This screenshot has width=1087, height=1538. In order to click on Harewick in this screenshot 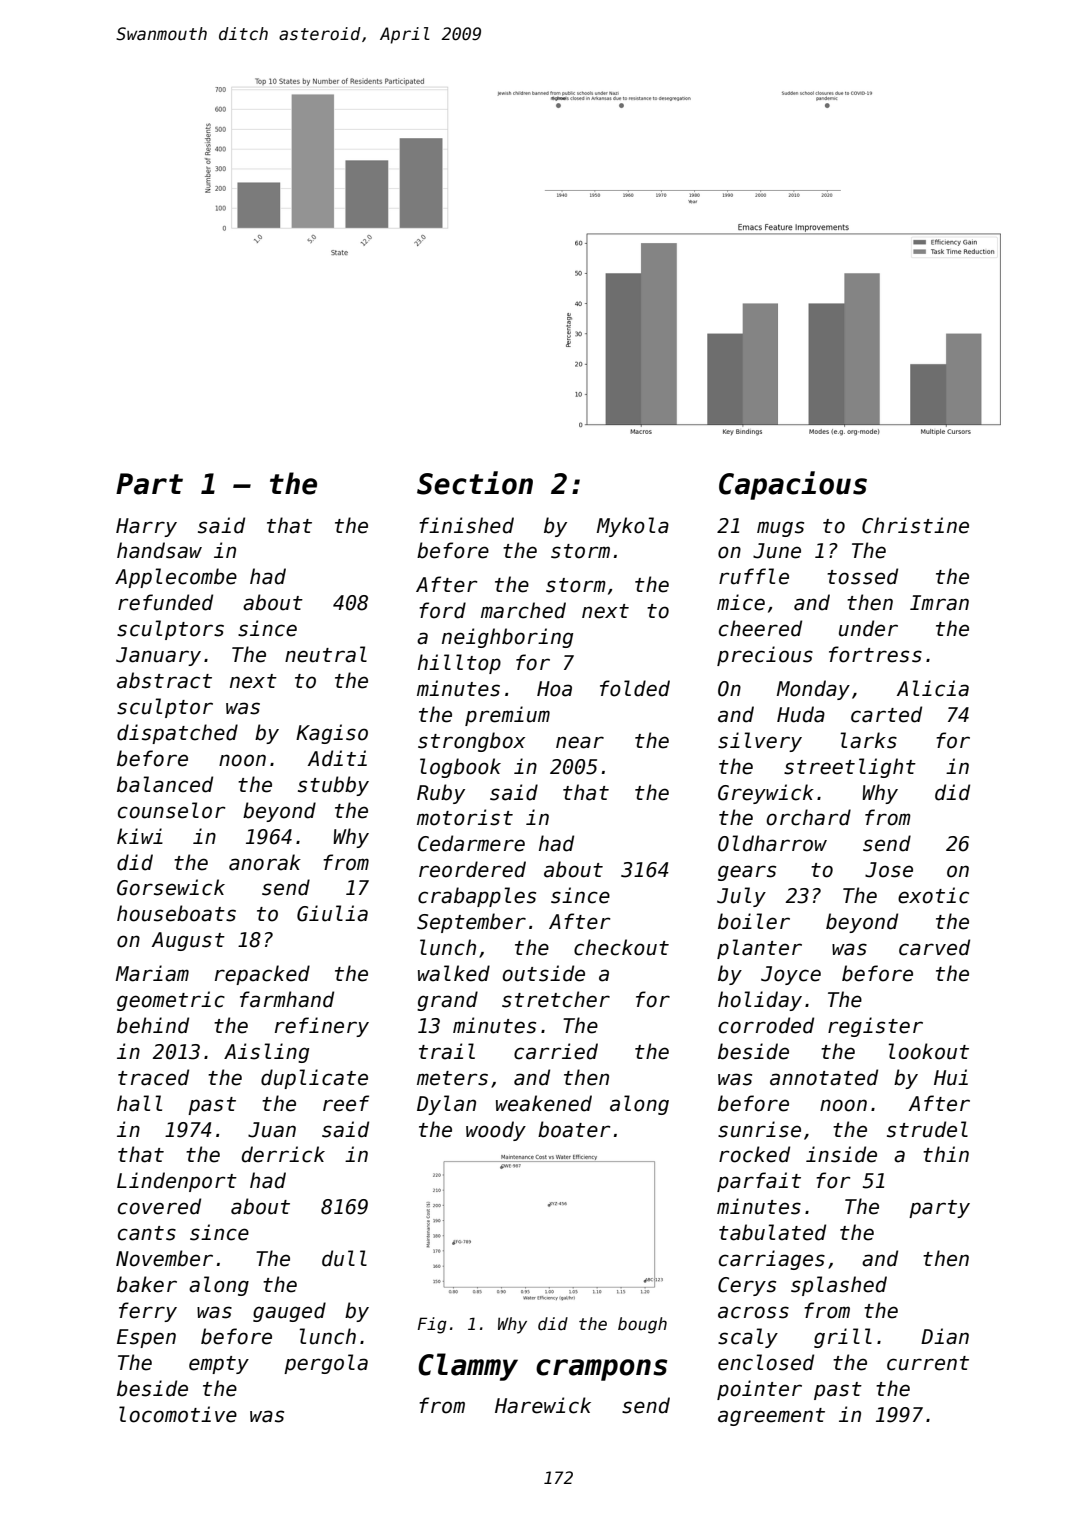, I will do `click(543, 1405)`.
